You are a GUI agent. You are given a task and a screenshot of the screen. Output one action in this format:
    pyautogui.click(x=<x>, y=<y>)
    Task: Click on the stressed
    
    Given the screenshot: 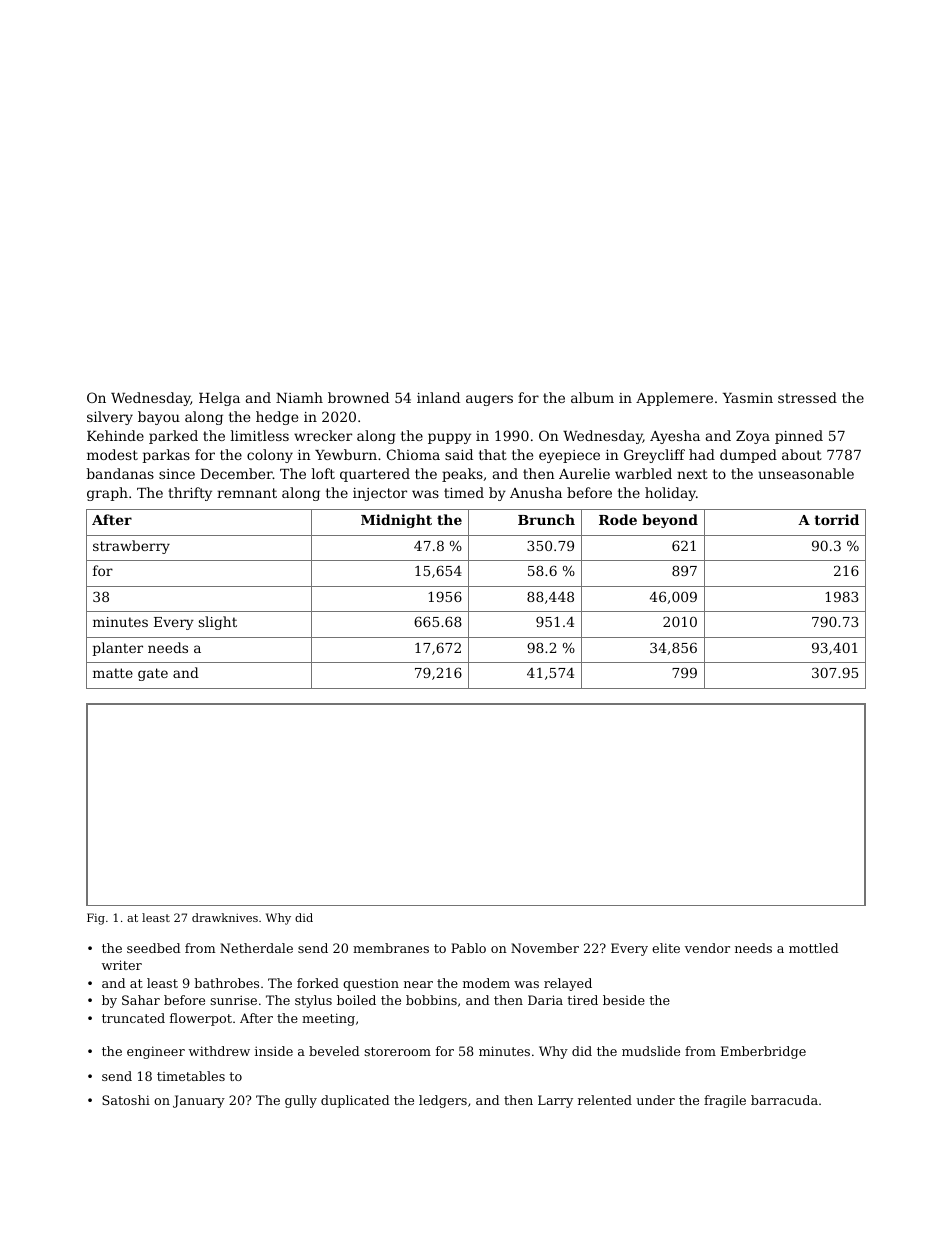 What is the action you would take?
    pyautogui.click(x=807, y=397)
